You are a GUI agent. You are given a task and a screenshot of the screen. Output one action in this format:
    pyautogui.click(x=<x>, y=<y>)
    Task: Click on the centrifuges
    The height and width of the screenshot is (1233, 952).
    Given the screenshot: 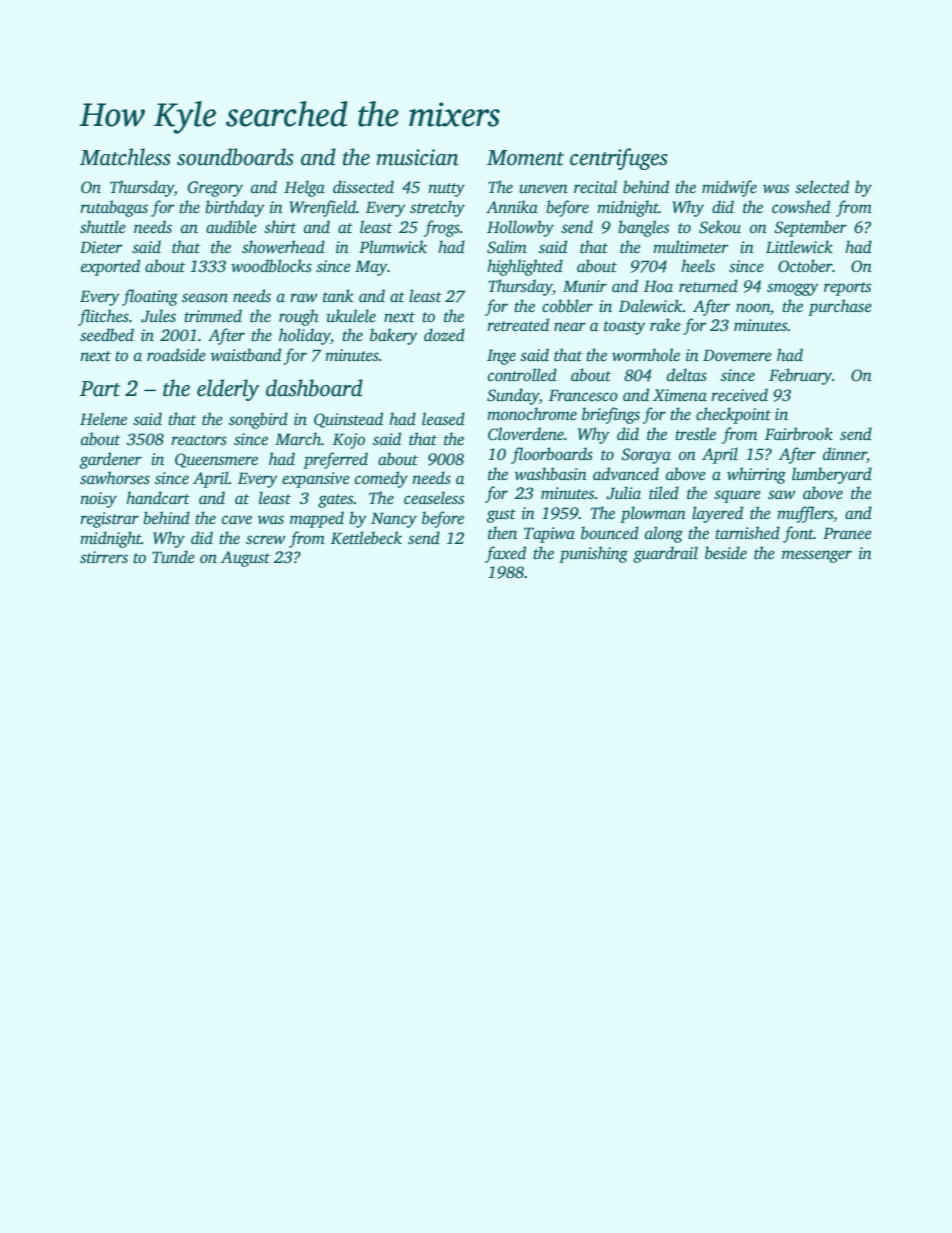 What is the action you would take?
    pyautogui.click(x=619, y=159)
